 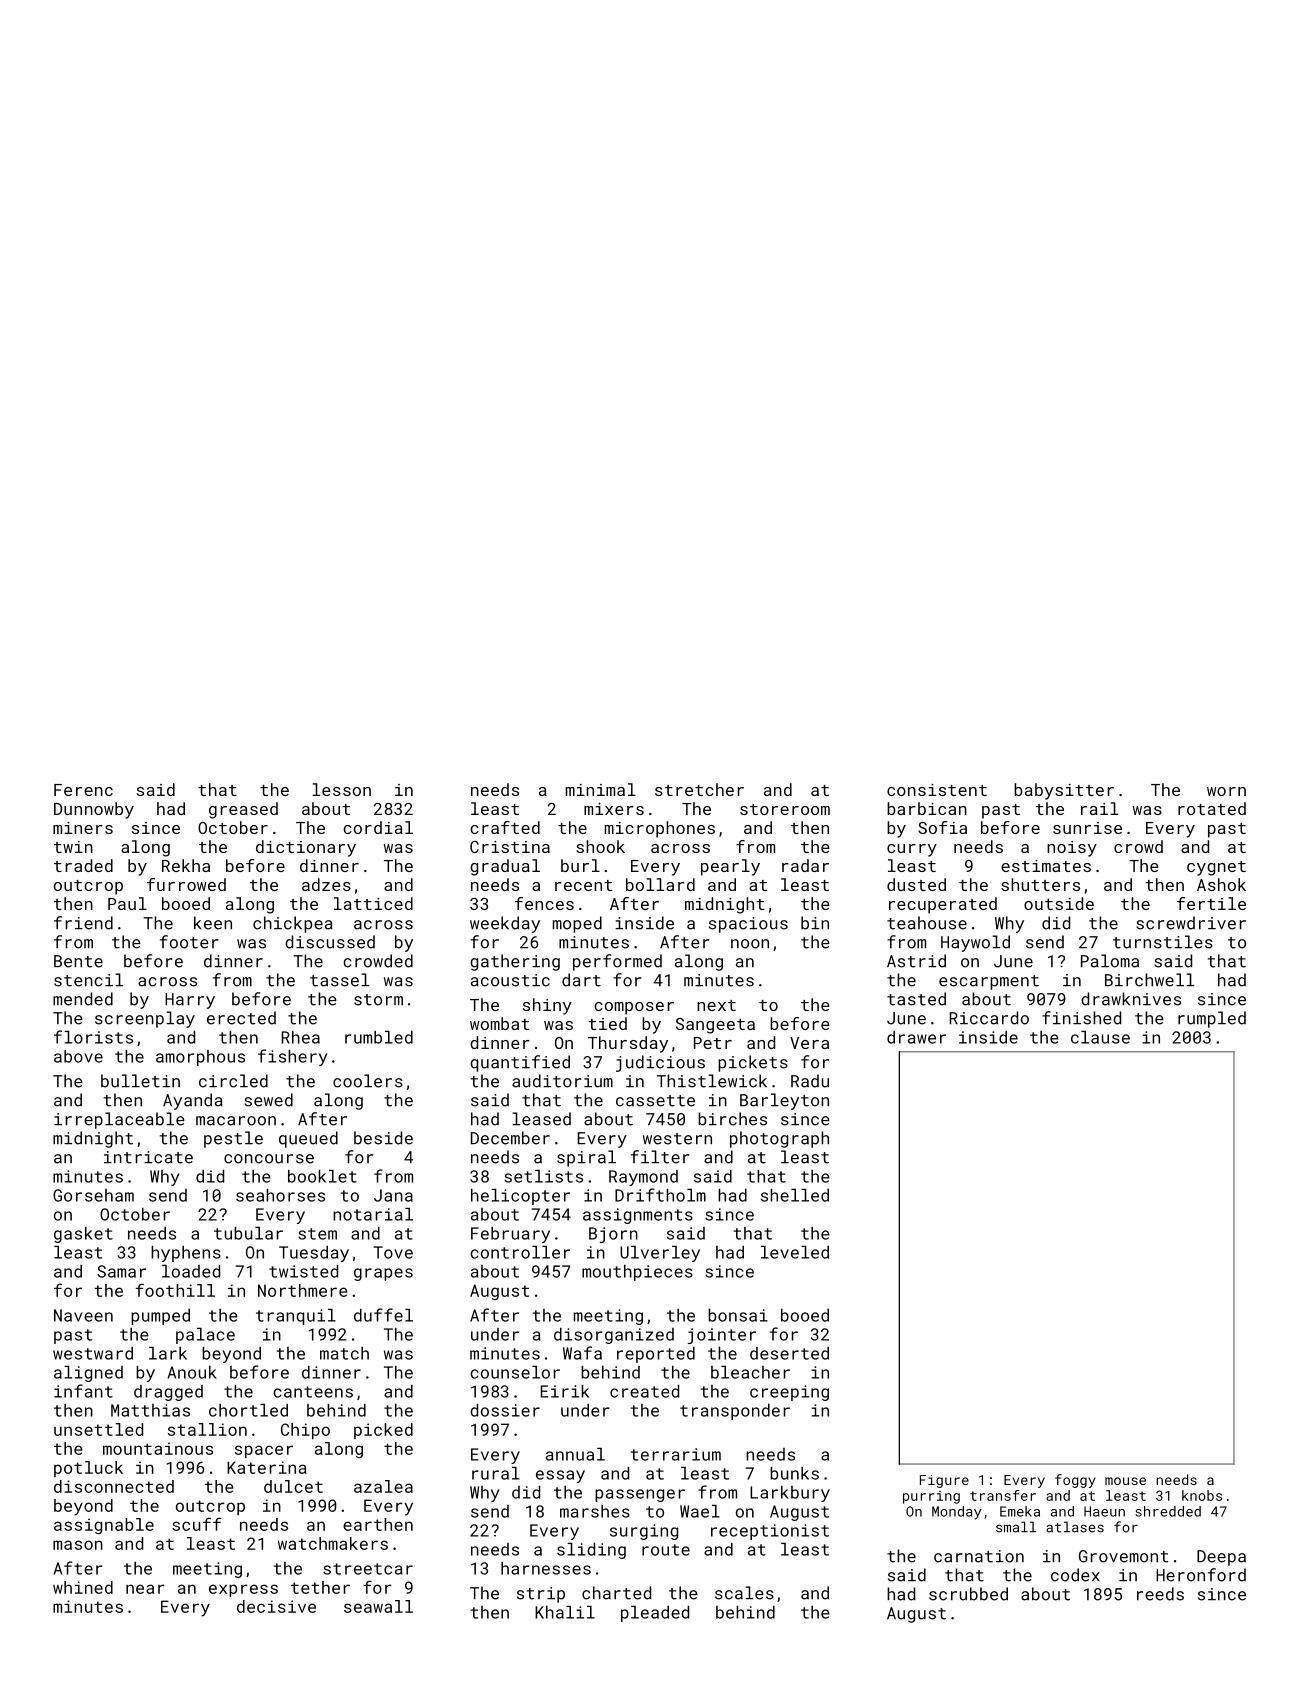 What do you see at coordinates (541, 1595) in the screenshot?
I see `strip` at bounding box center [541, 1595].
